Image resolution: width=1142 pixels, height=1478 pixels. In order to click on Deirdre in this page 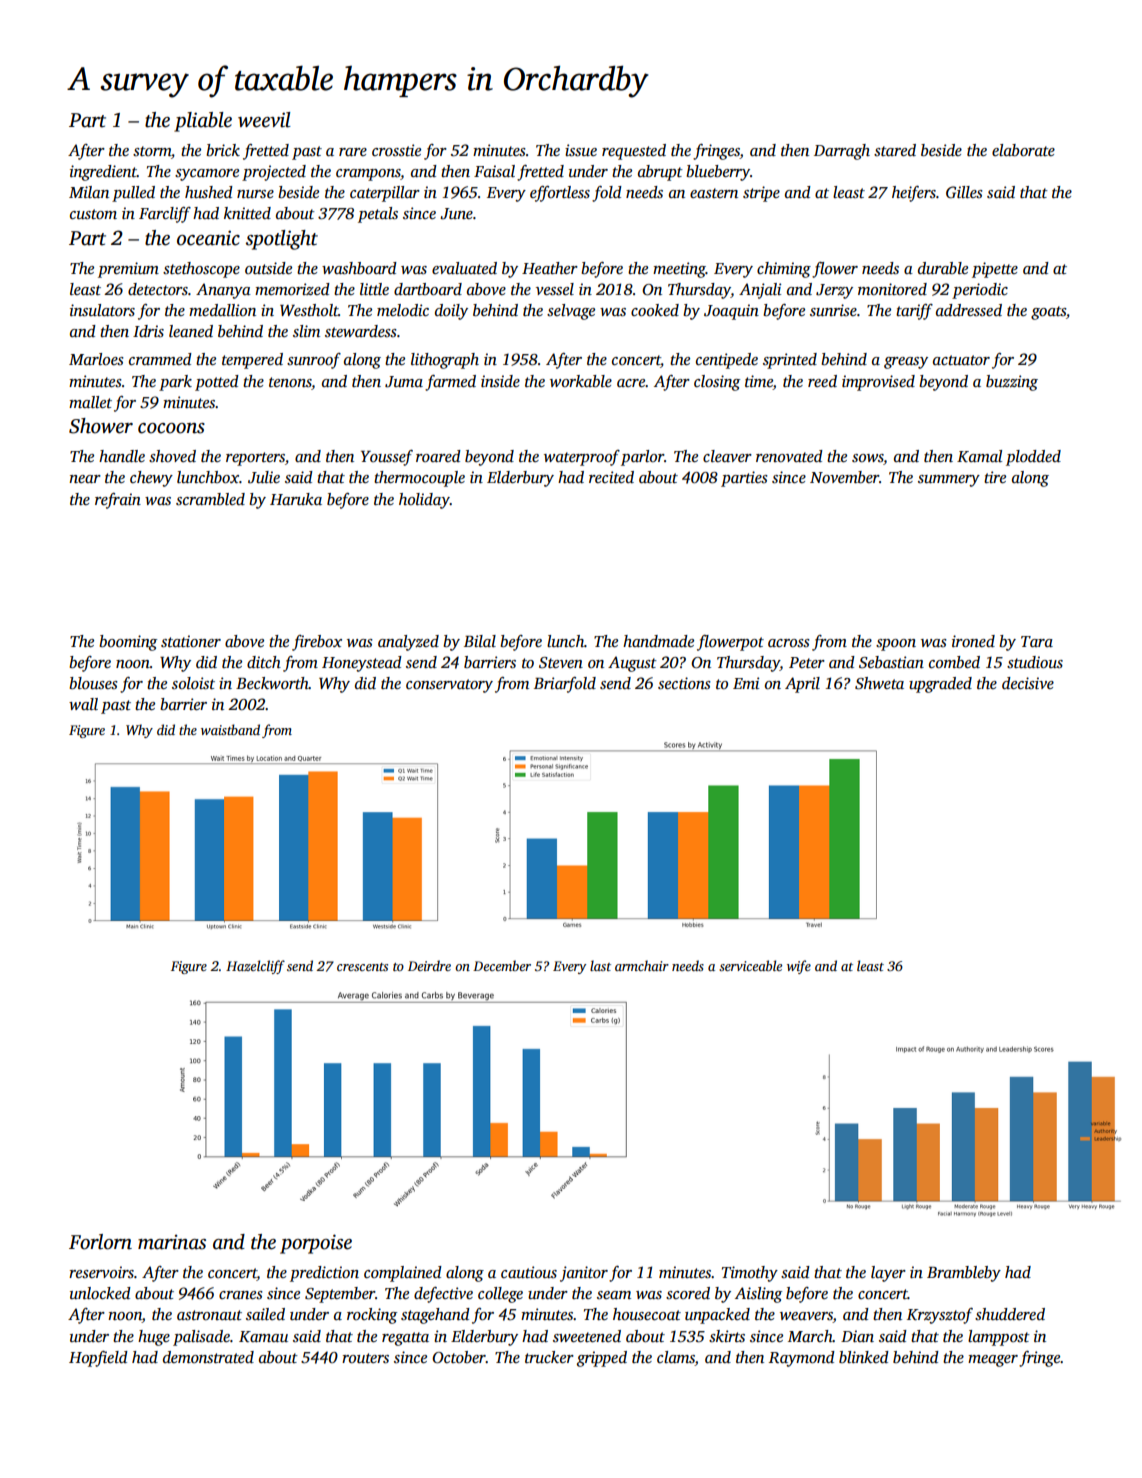, I will do `click(429, 965)`.
